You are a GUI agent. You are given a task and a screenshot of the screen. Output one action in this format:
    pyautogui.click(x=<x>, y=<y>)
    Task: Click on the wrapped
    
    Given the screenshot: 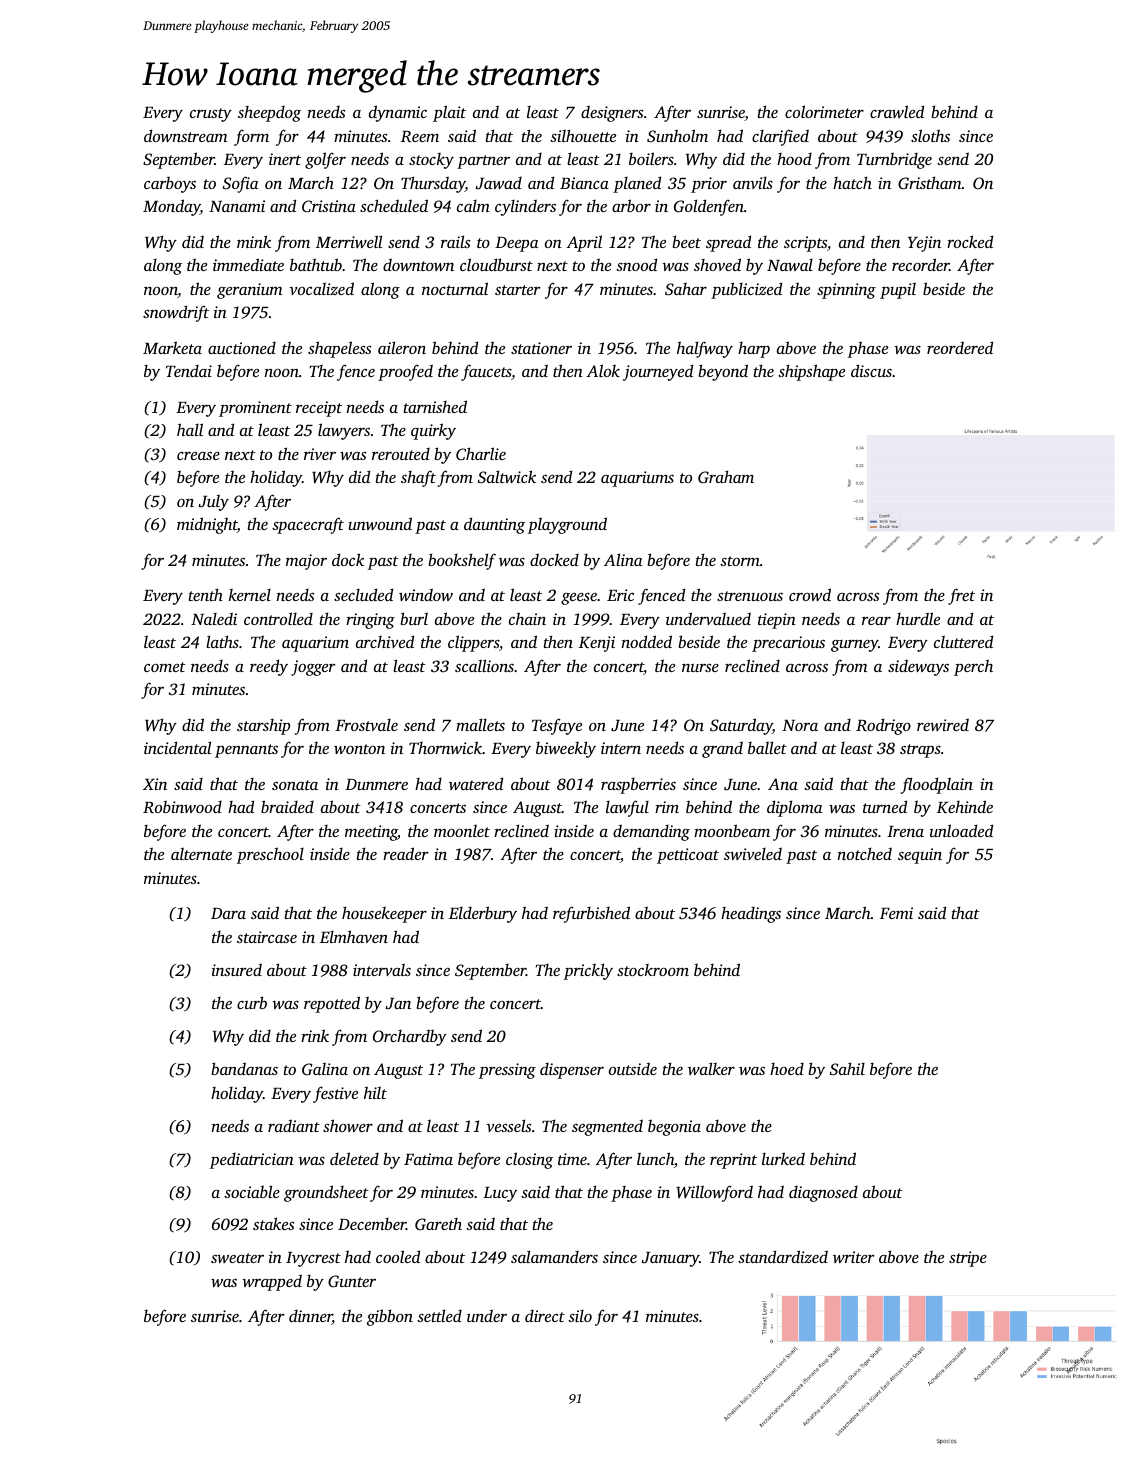 What is the action you would take?
    pyautogui.click(x=272, y=1282)
